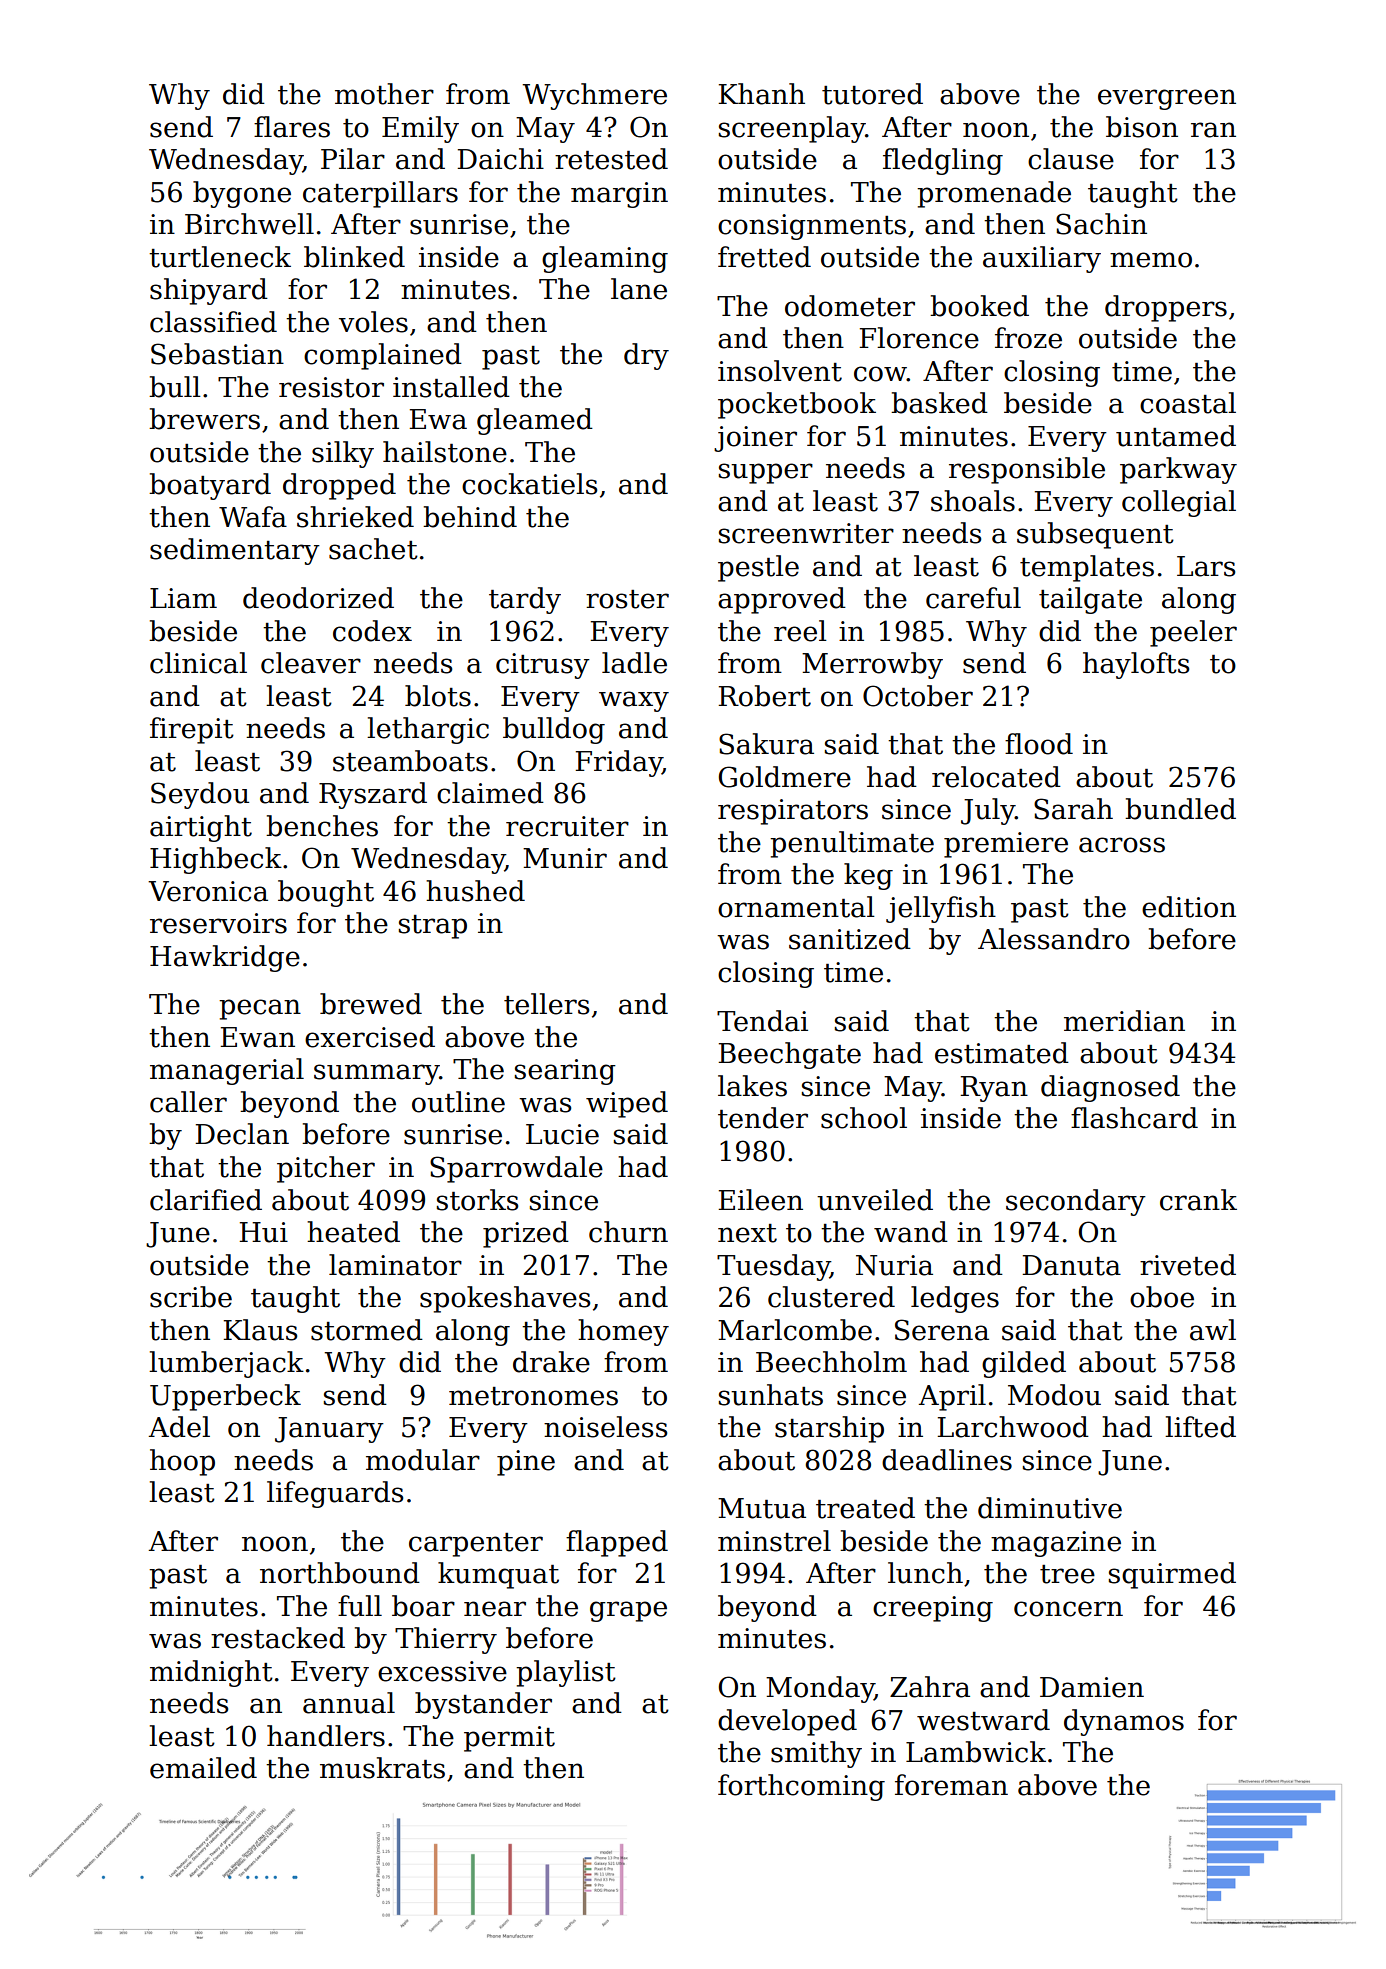  What do you see at coordinates (872, 665) in the page?
I see `Merrowby` at bounding box center [872, 665].
